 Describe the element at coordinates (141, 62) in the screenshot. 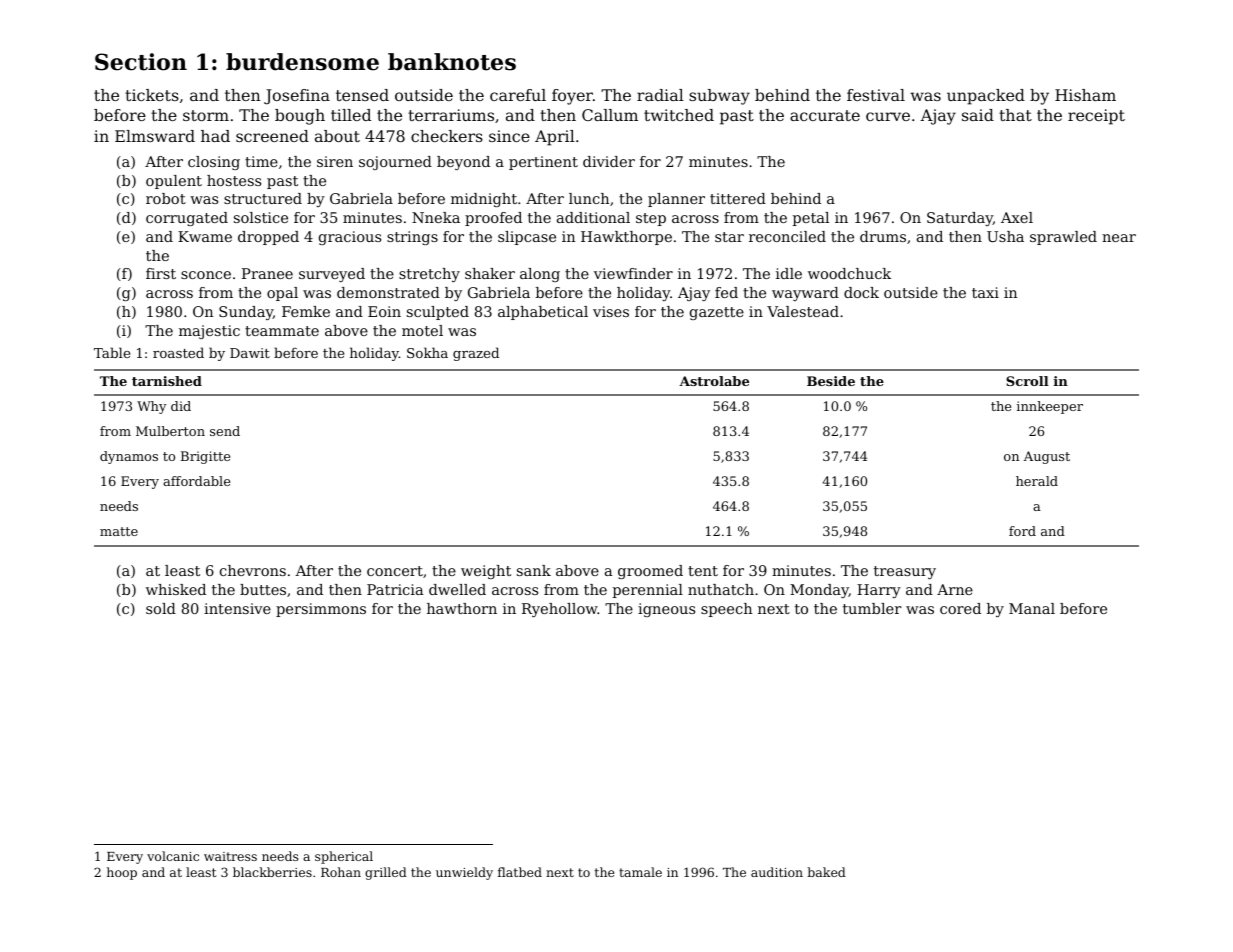

I see `Section` at that location.
